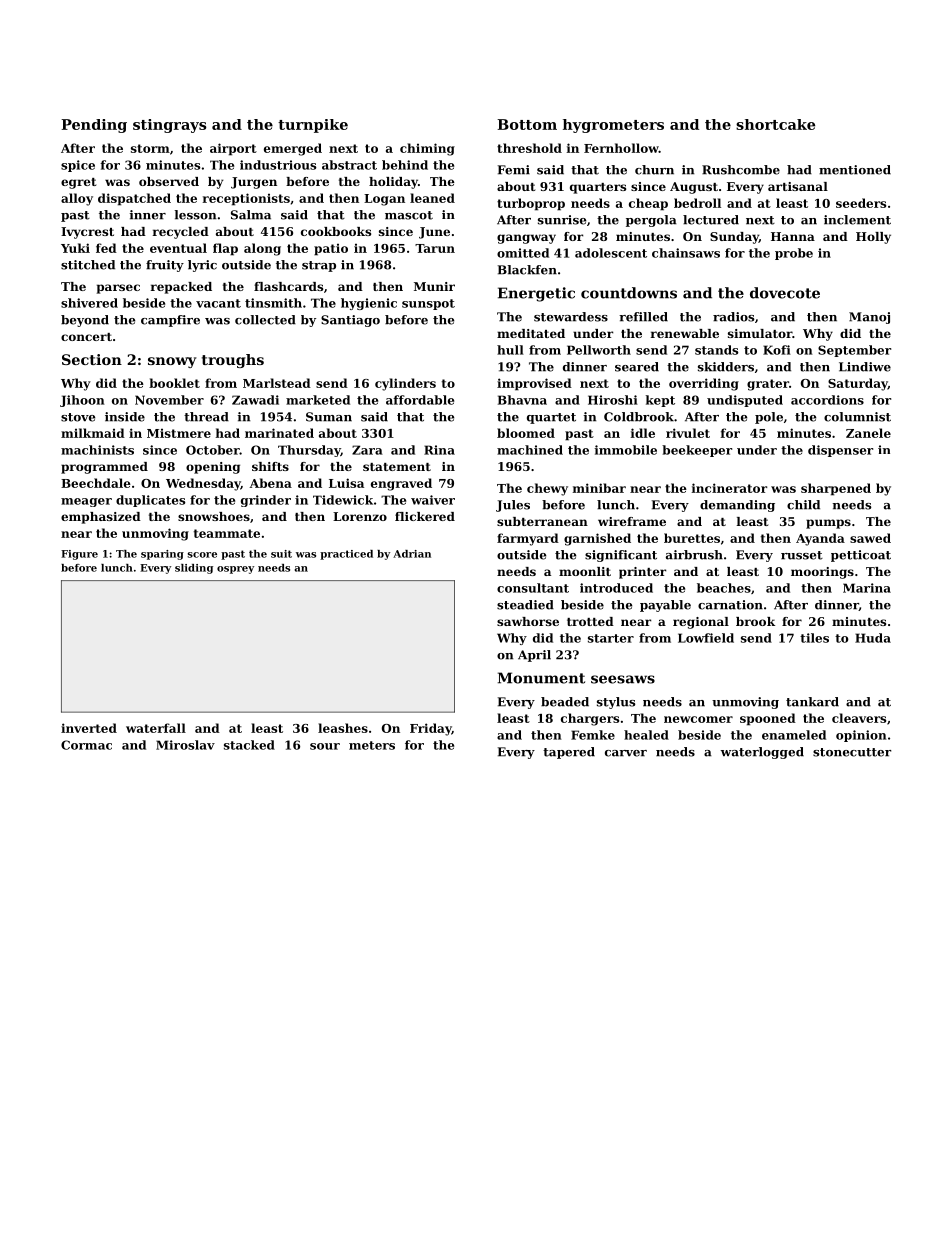 This document has width=952, height=1233. Describe the element at coordinates (235, 570) in the document. I see `osprey` at that location.
